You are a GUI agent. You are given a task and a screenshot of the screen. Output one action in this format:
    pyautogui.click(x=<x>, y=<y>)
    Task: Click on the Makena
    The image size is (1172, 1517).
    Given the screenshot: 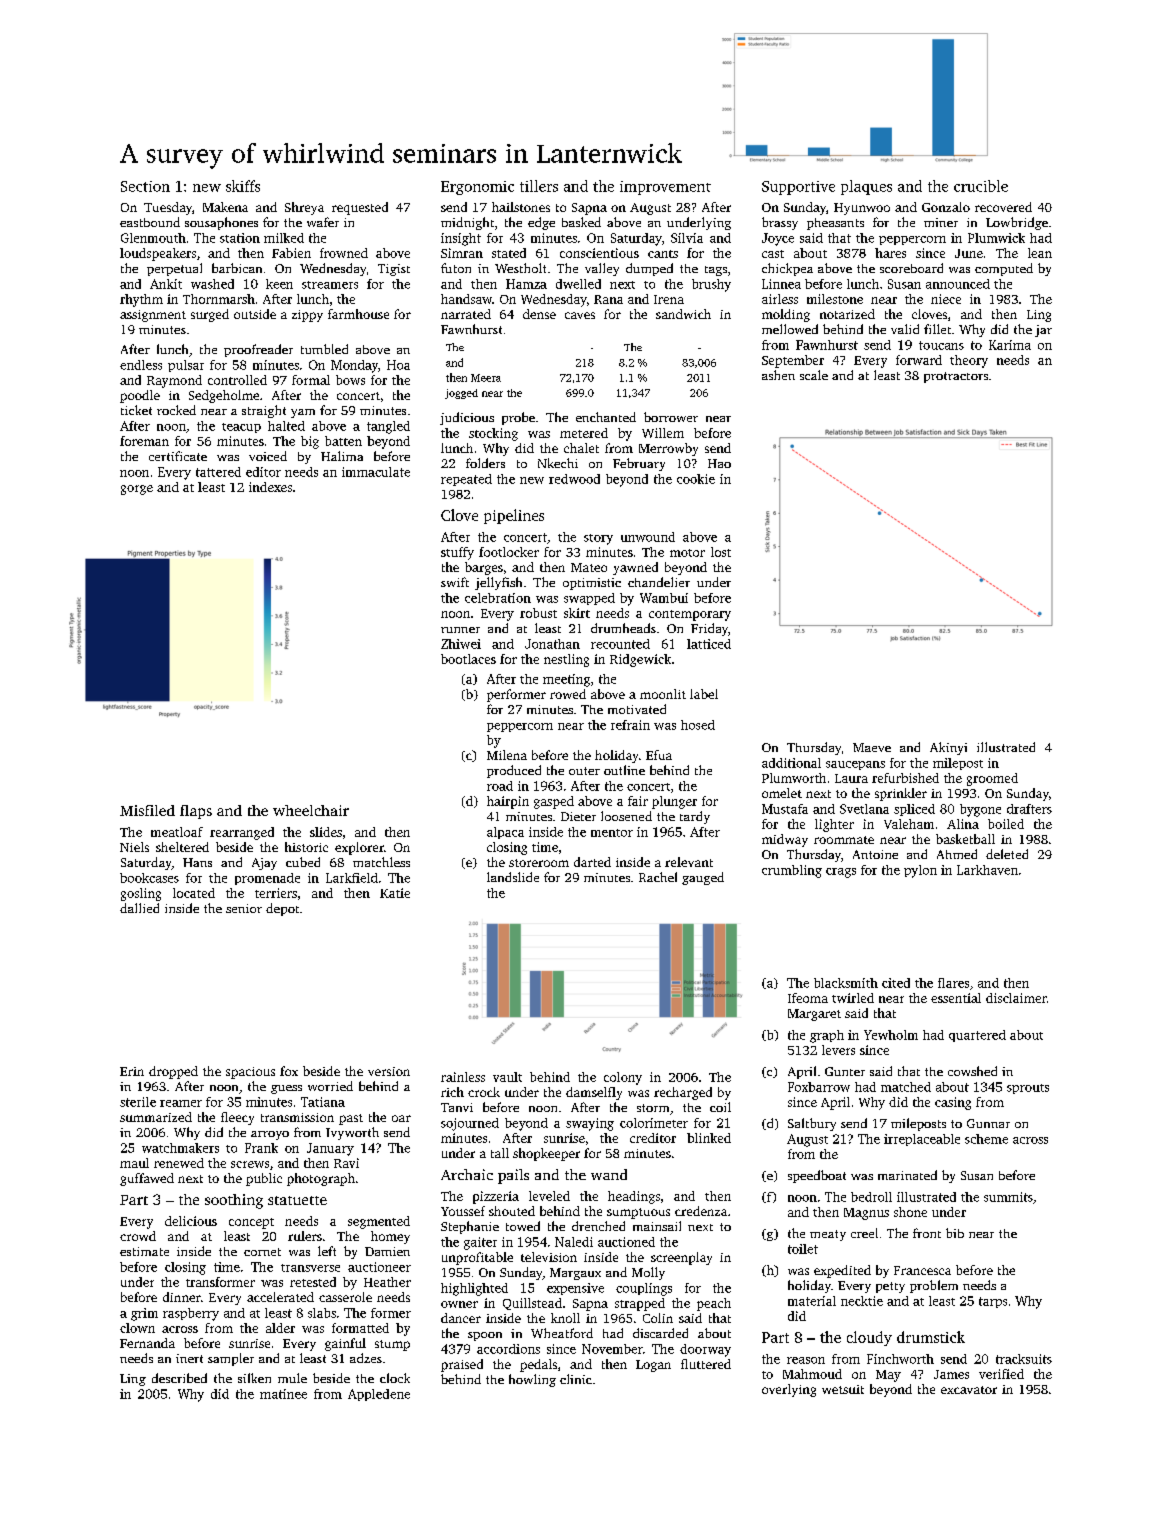 What is the action you would take?
    pyautogui.click(x=225, y=207)
